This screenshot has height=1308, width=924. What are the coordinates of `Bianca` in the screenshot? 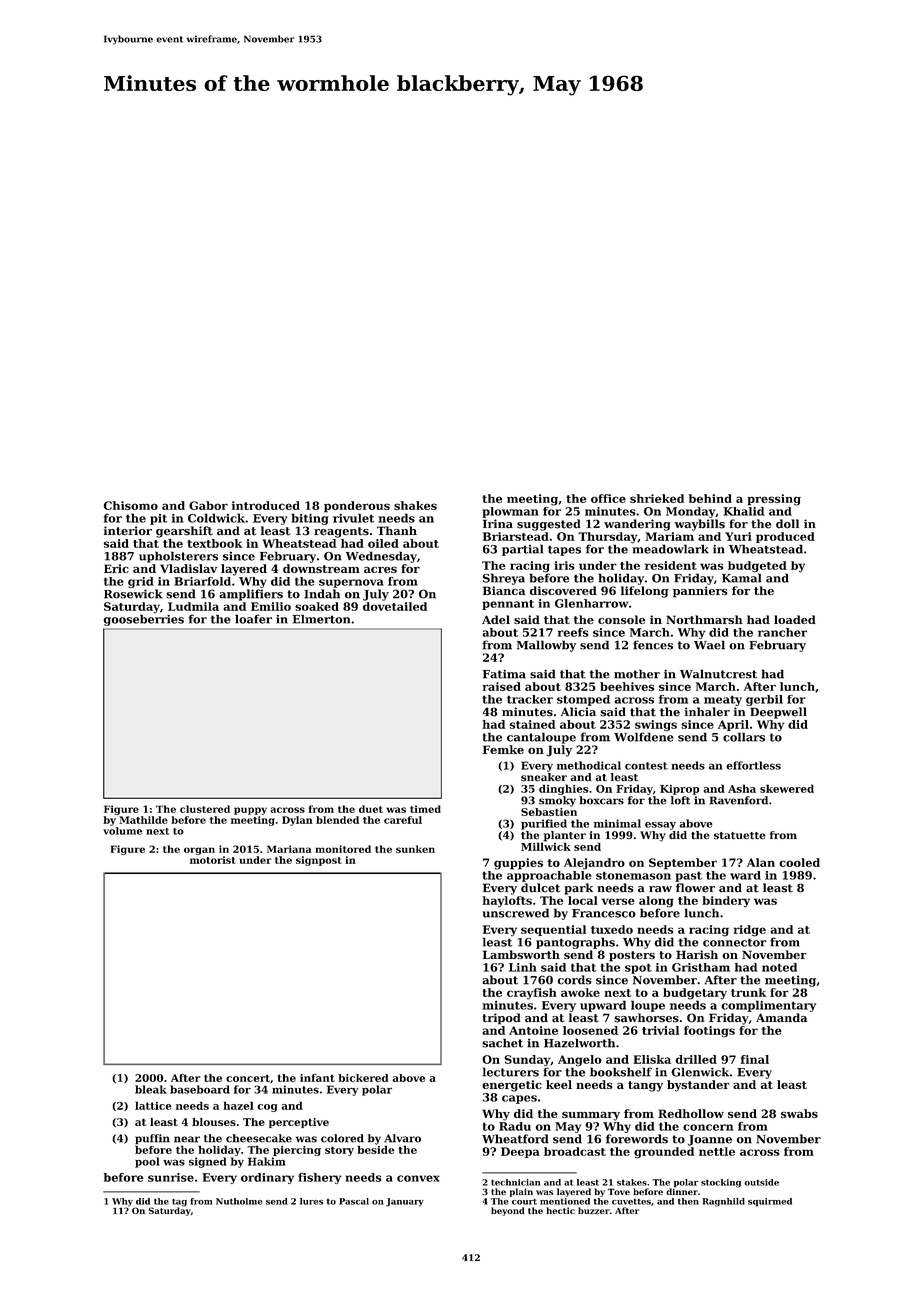 It's located at (504, 590).
